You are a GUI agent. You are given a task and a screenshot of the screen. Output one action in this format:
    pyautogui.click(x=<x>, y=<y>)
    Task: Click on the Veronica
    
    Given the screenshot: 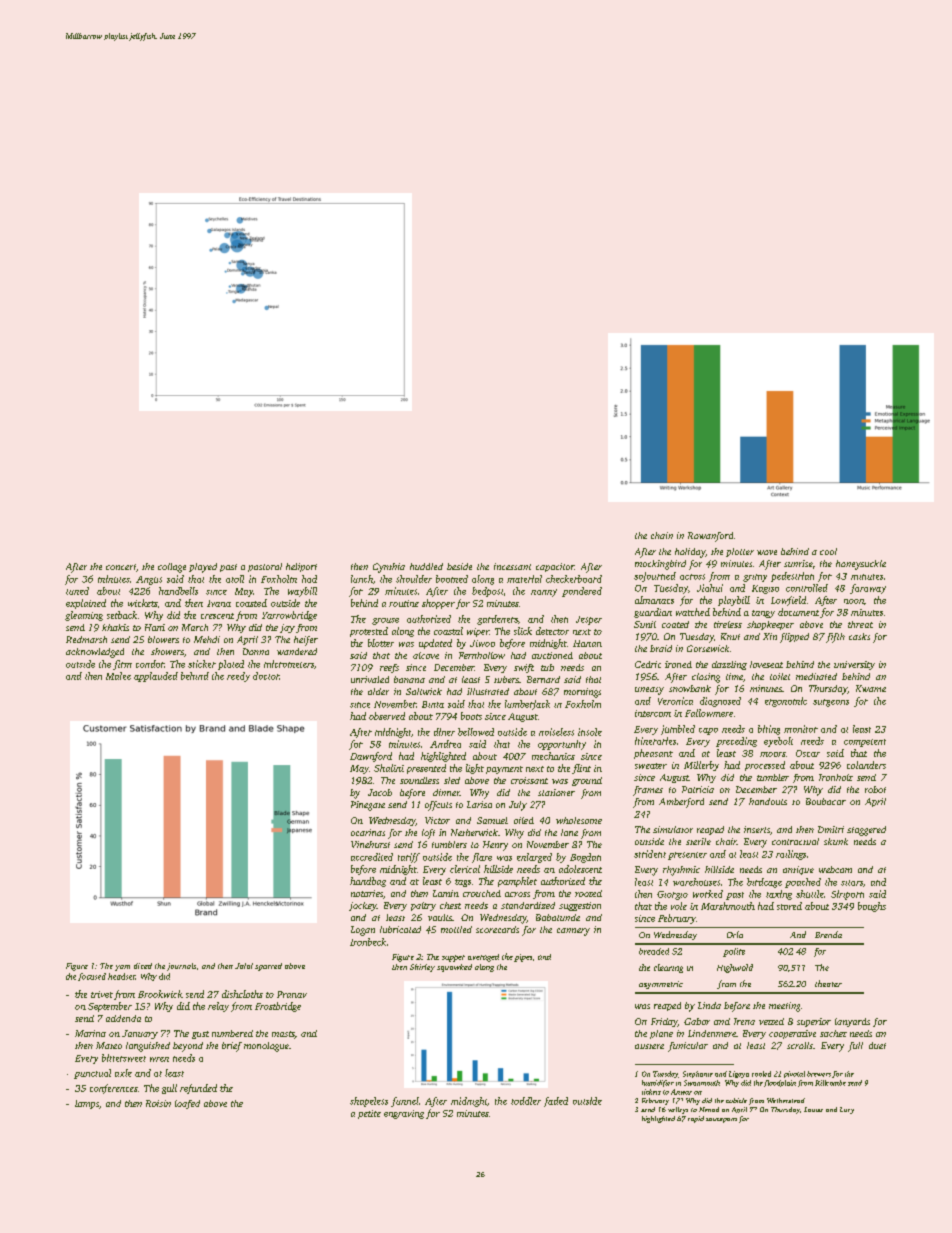 What is the action you would take?
    pyautogui.click(x=675, y=701)
